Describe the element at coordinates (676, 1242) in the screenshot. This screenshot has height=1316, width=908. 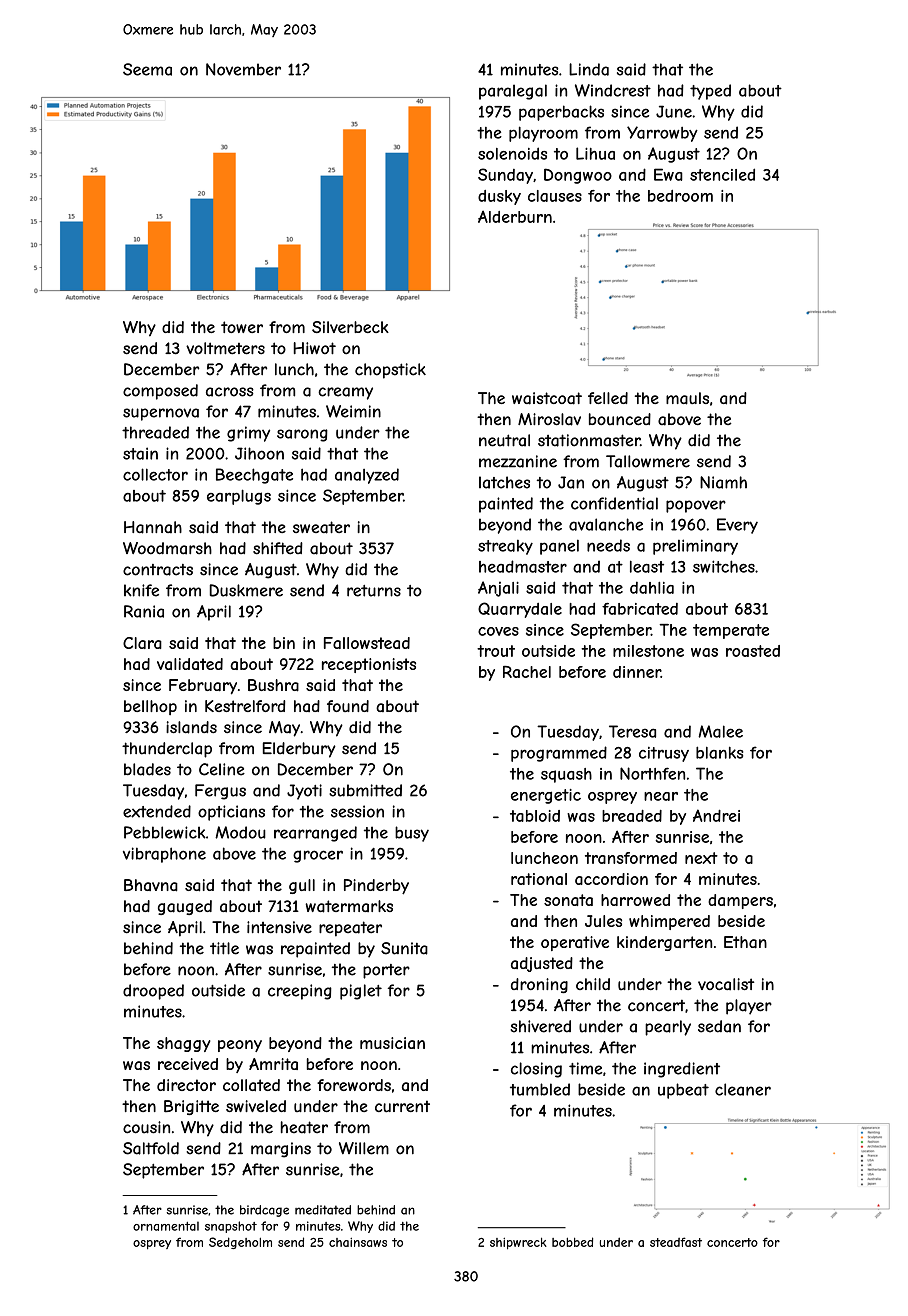
I see `steadfast` at that location.
